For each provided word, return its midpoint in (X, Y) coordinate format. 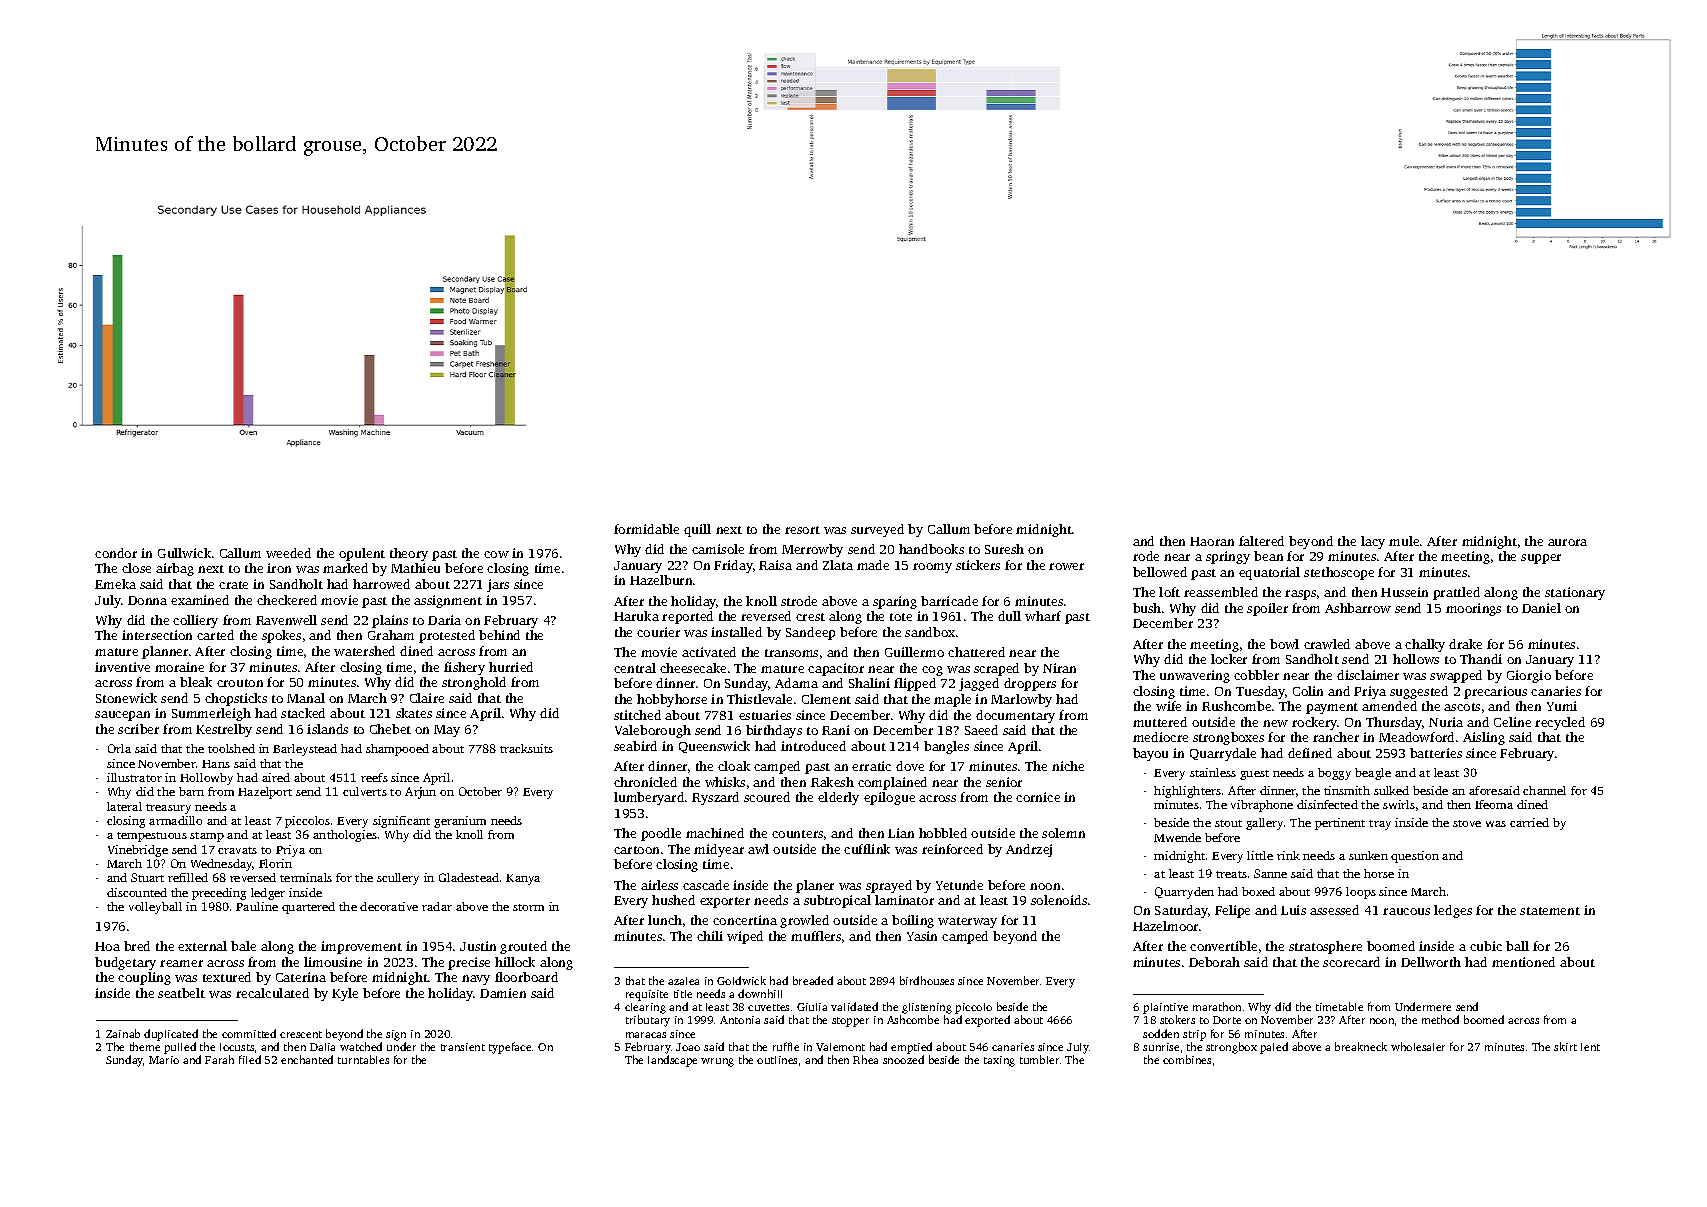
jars (498, 585)
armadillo (175, 820)
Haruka (636, 616)
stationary (1575, 593)
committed (249, 1033)
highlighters (1187, 792)
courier (658, 632)
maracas (646, 1035)
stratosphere (1325, 947)
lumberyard (649, 798)
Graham (391, 635)
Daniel (1541, 608)
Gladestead (469, 877)
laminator (904, 900)
